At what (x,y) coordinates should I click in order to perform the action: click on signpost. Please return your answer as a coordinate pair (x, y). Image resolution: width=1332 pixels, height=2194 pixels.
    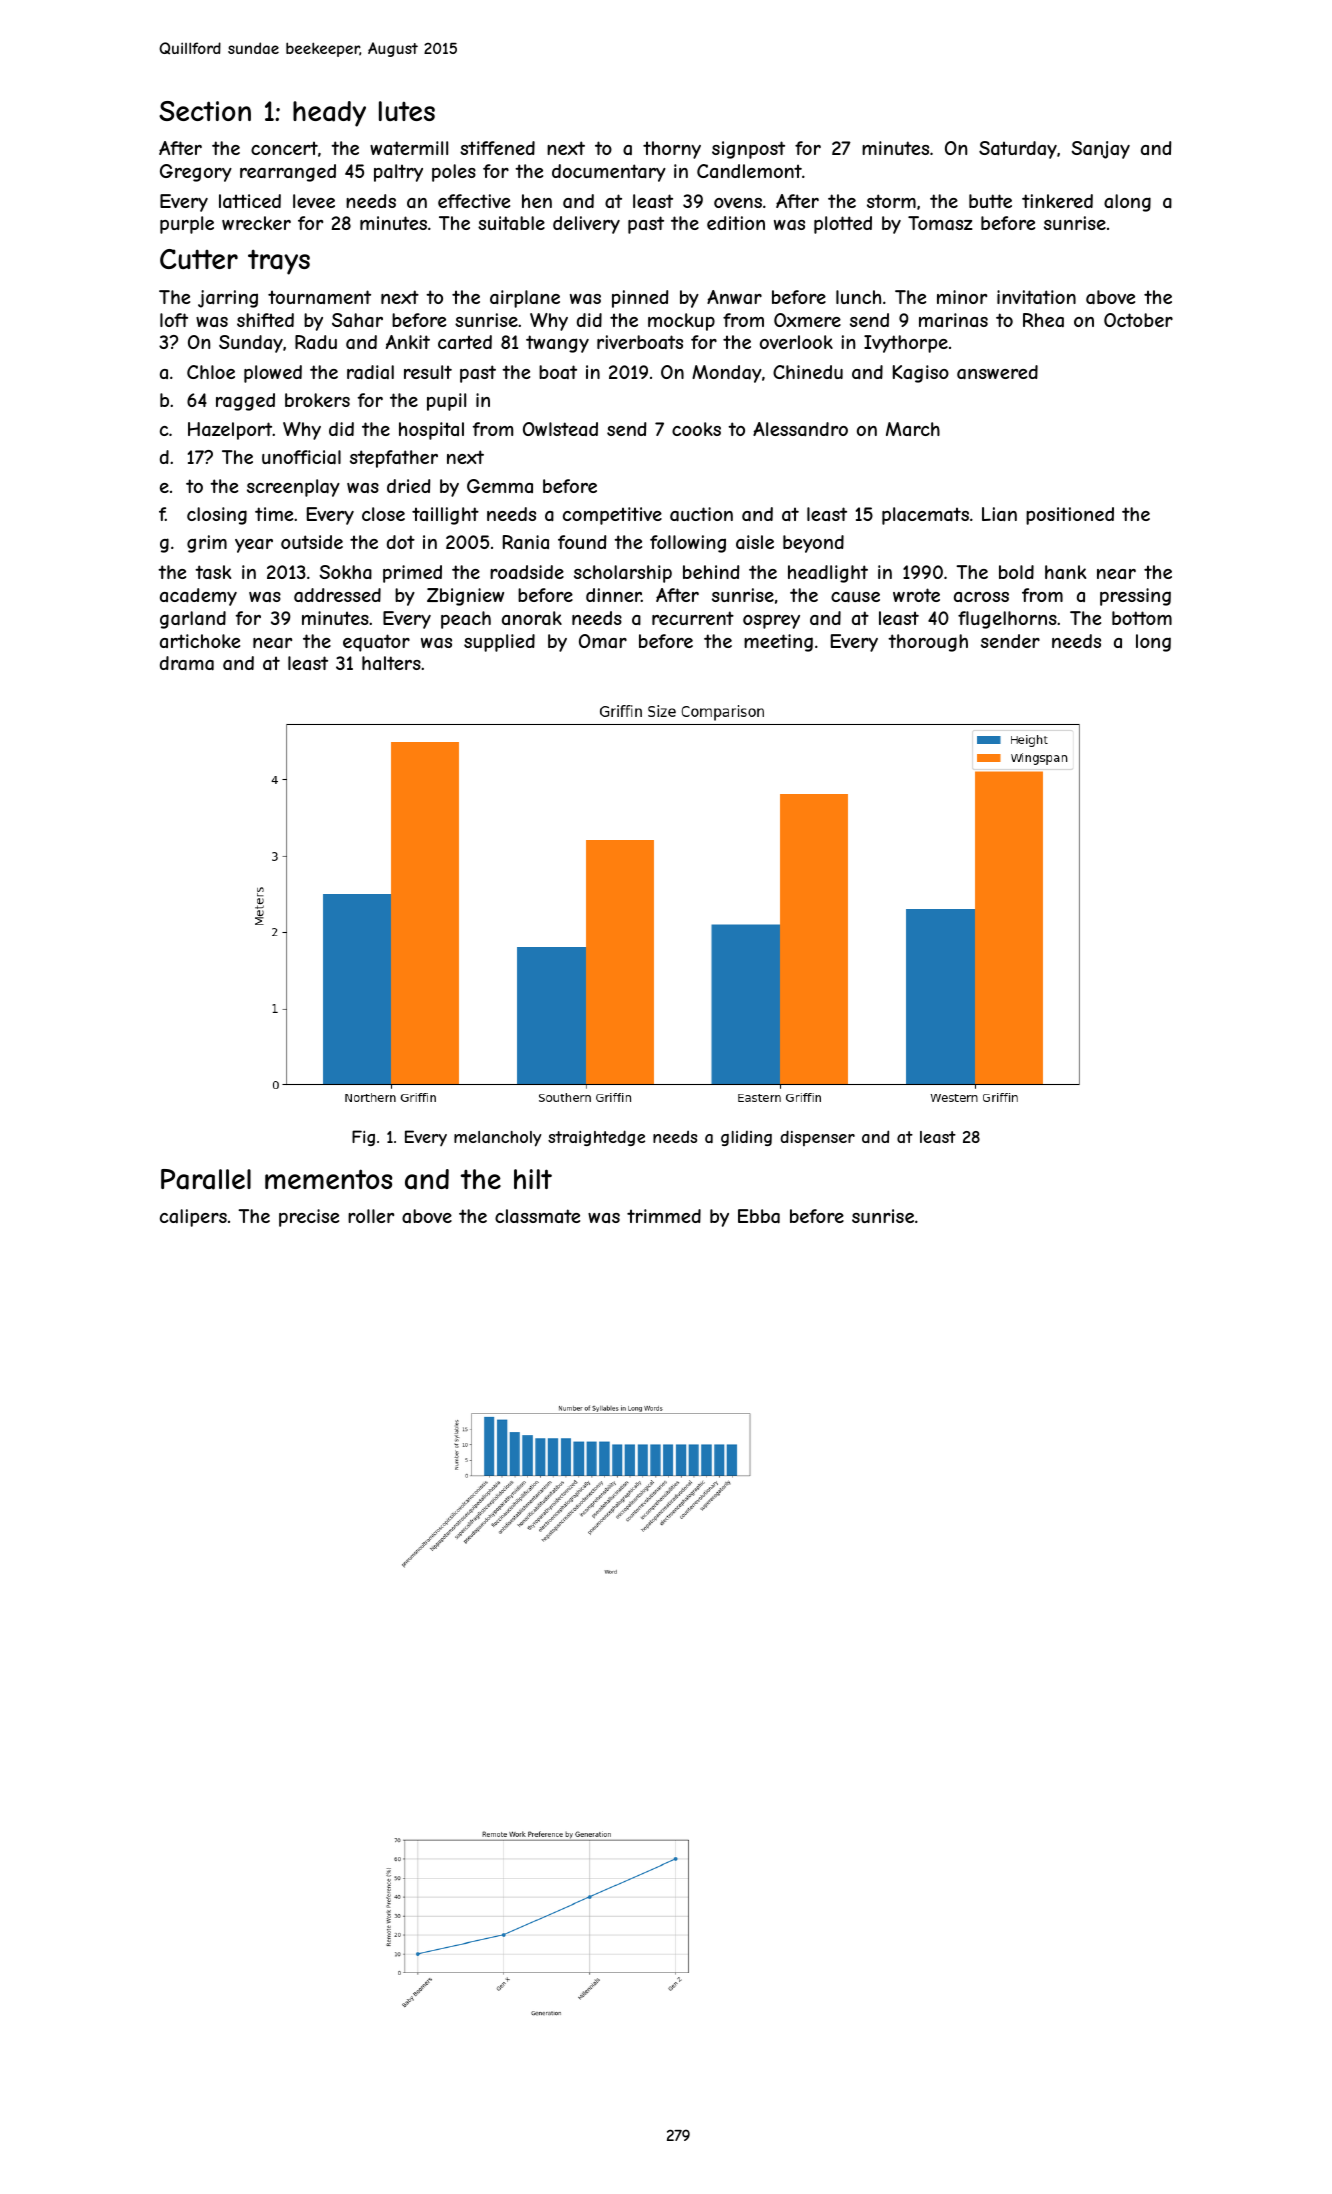
    Looking at the image, I should click on (748, 150).
